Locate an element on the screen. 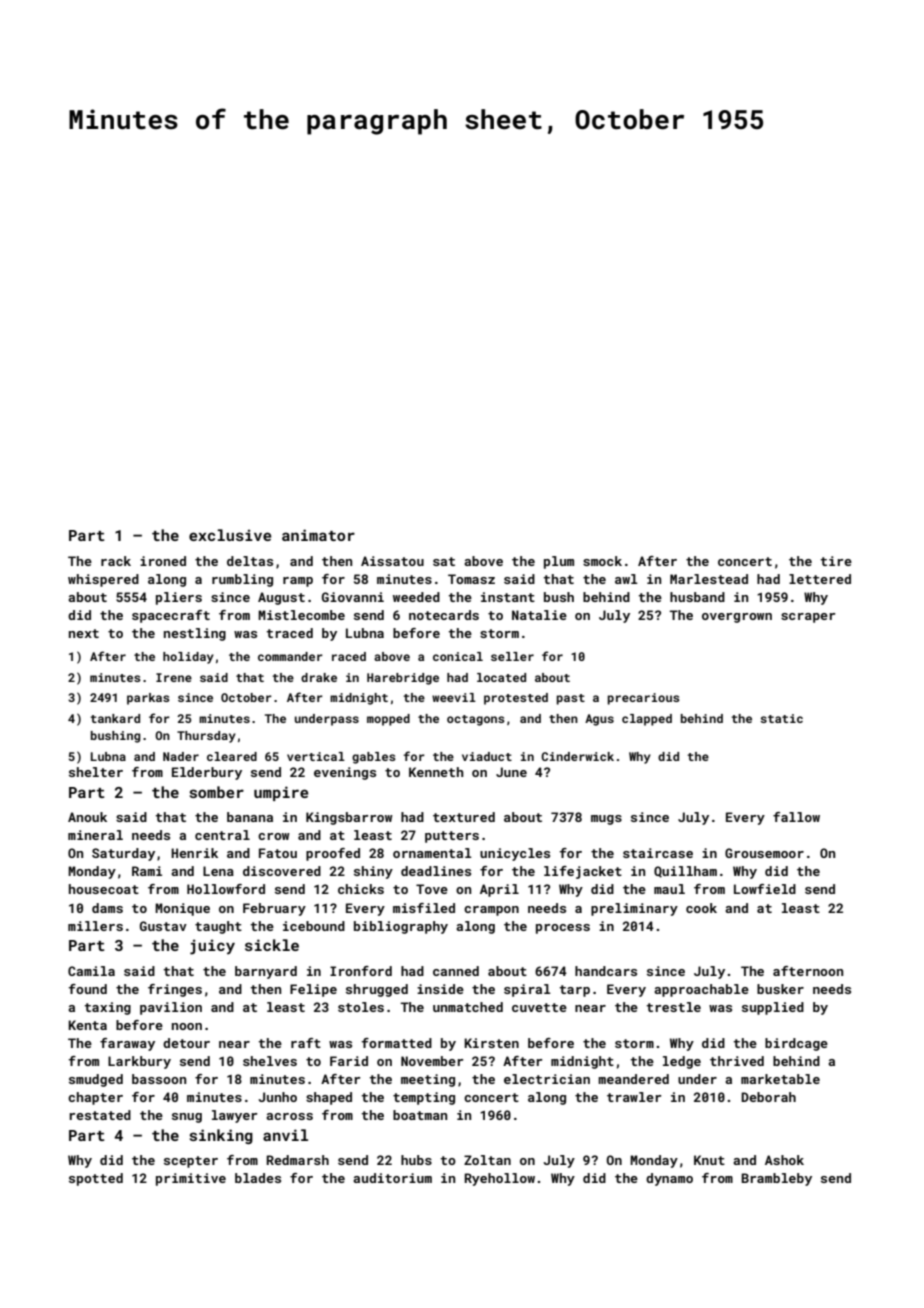 The image size is (924, 1308). Kenta is located at coordinates (87, 1025).
